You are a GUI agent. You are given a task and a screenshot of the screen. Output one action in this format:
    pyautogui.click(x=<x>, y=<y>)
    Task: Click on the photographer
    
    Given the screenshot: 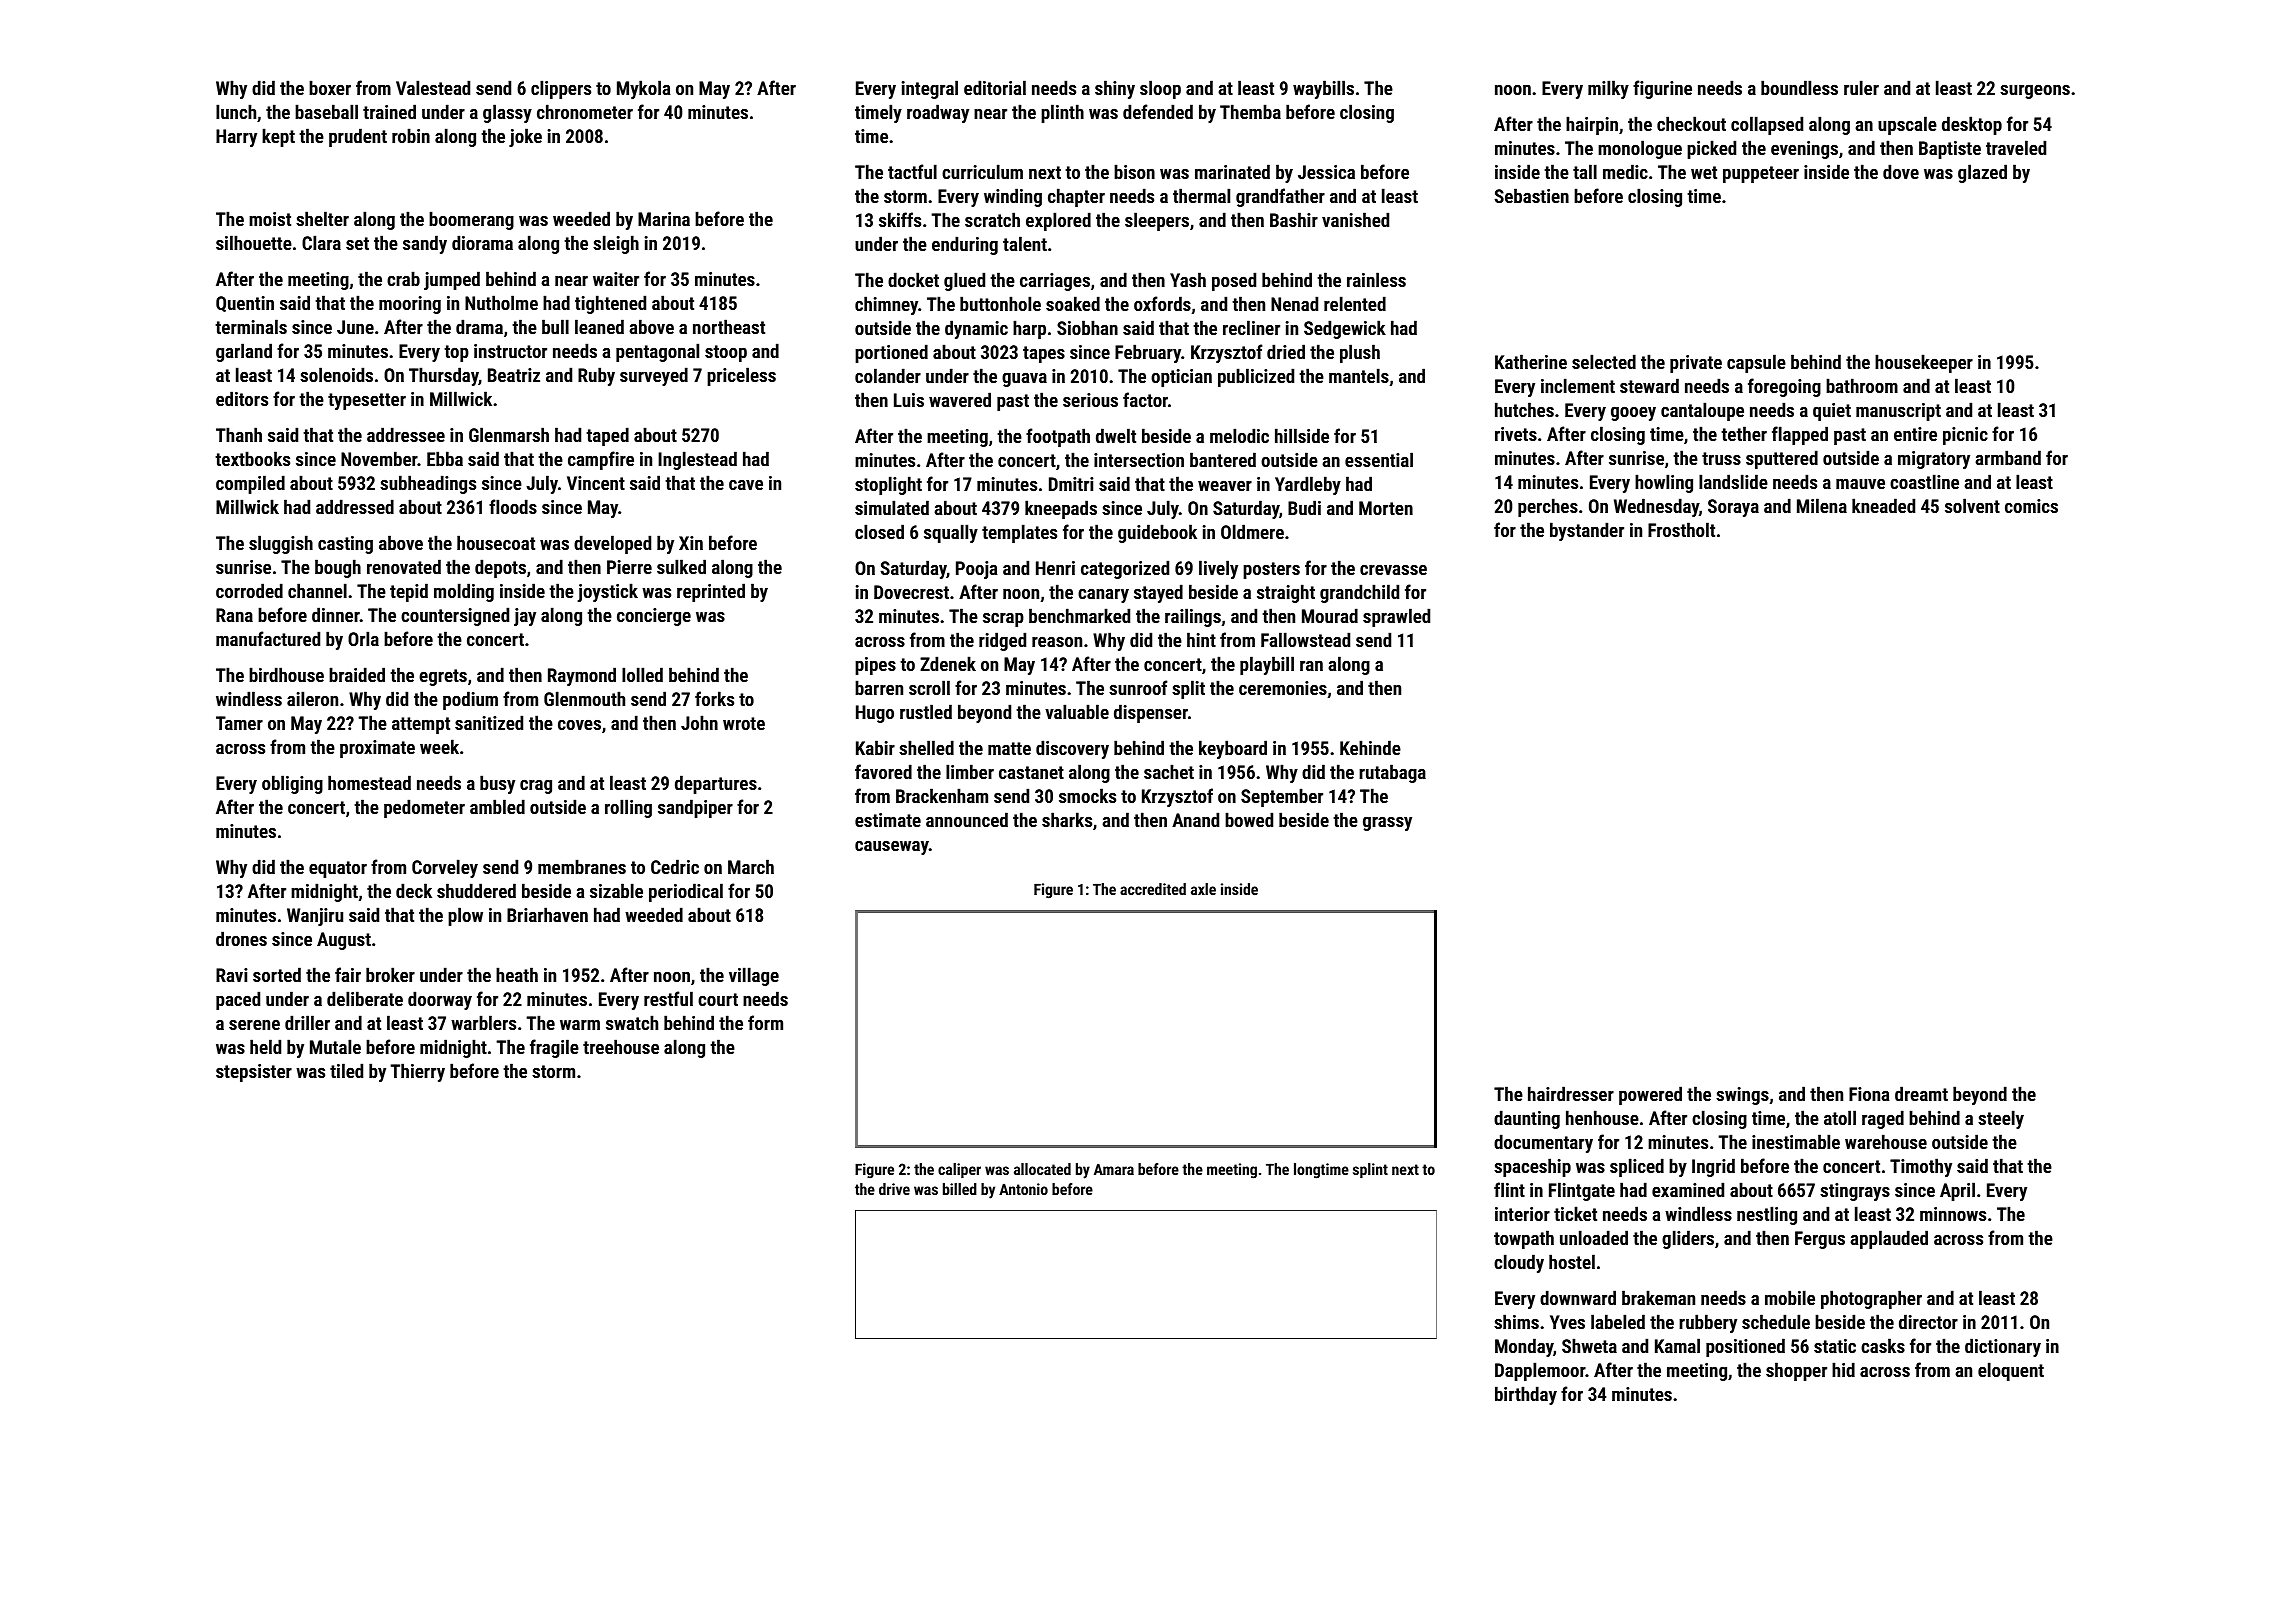 What is the action you would take?
    pyautogui.click(x=1871, y=1299)
